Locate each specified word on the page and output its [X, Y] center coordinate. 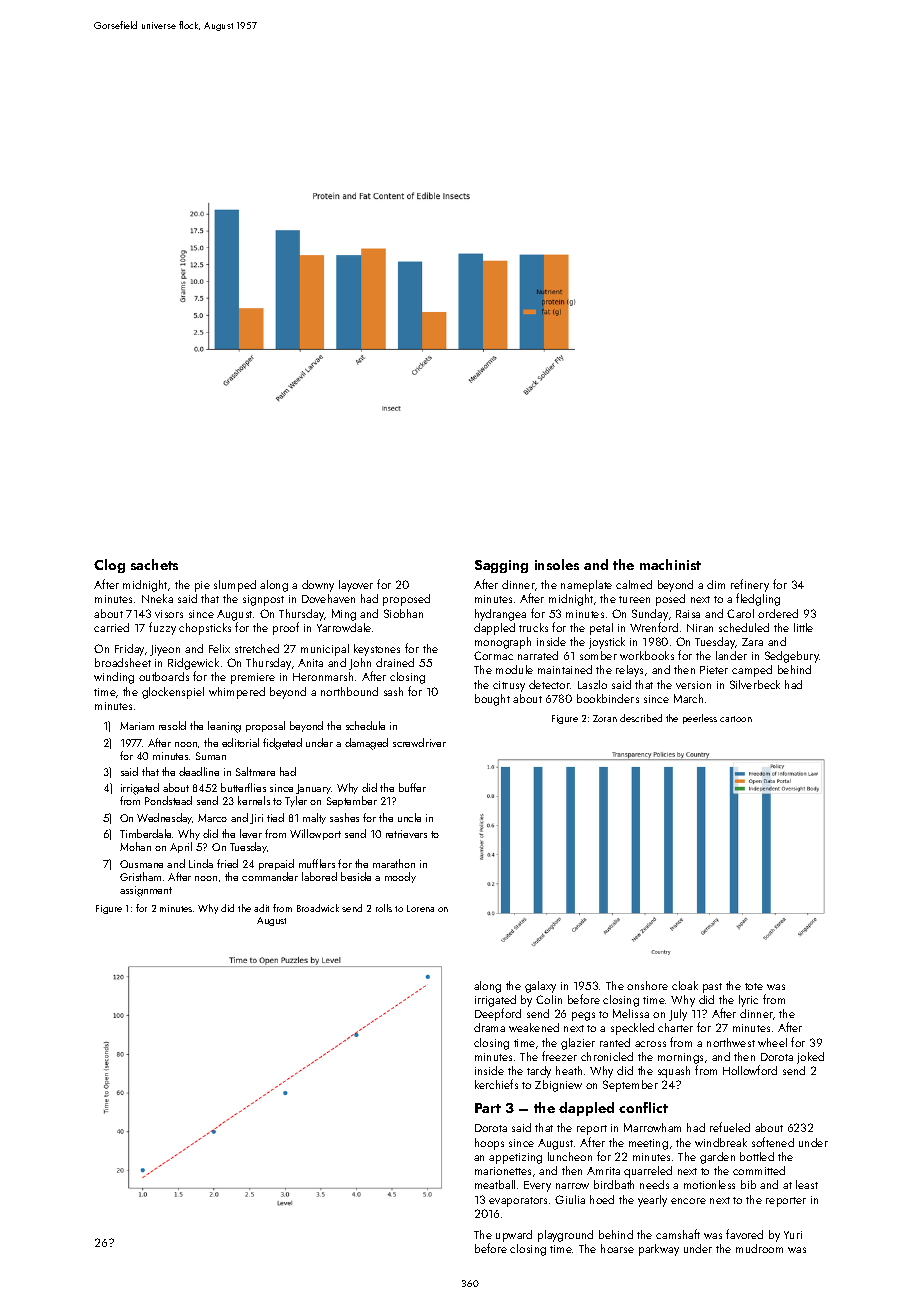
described [641, 718]
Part [488, 1108]
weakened [534, 1027]
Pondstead [168, 800]
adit [261, 908]
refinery [750, 585]
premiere [253, 678]
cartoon [736, 719]
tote [754, 986]
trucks [533, 627]
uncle [409, 817]
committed [759, 1170]
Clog [109, 566]
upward [514, 1236]
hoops [489, 1144]
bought [492, 700]
